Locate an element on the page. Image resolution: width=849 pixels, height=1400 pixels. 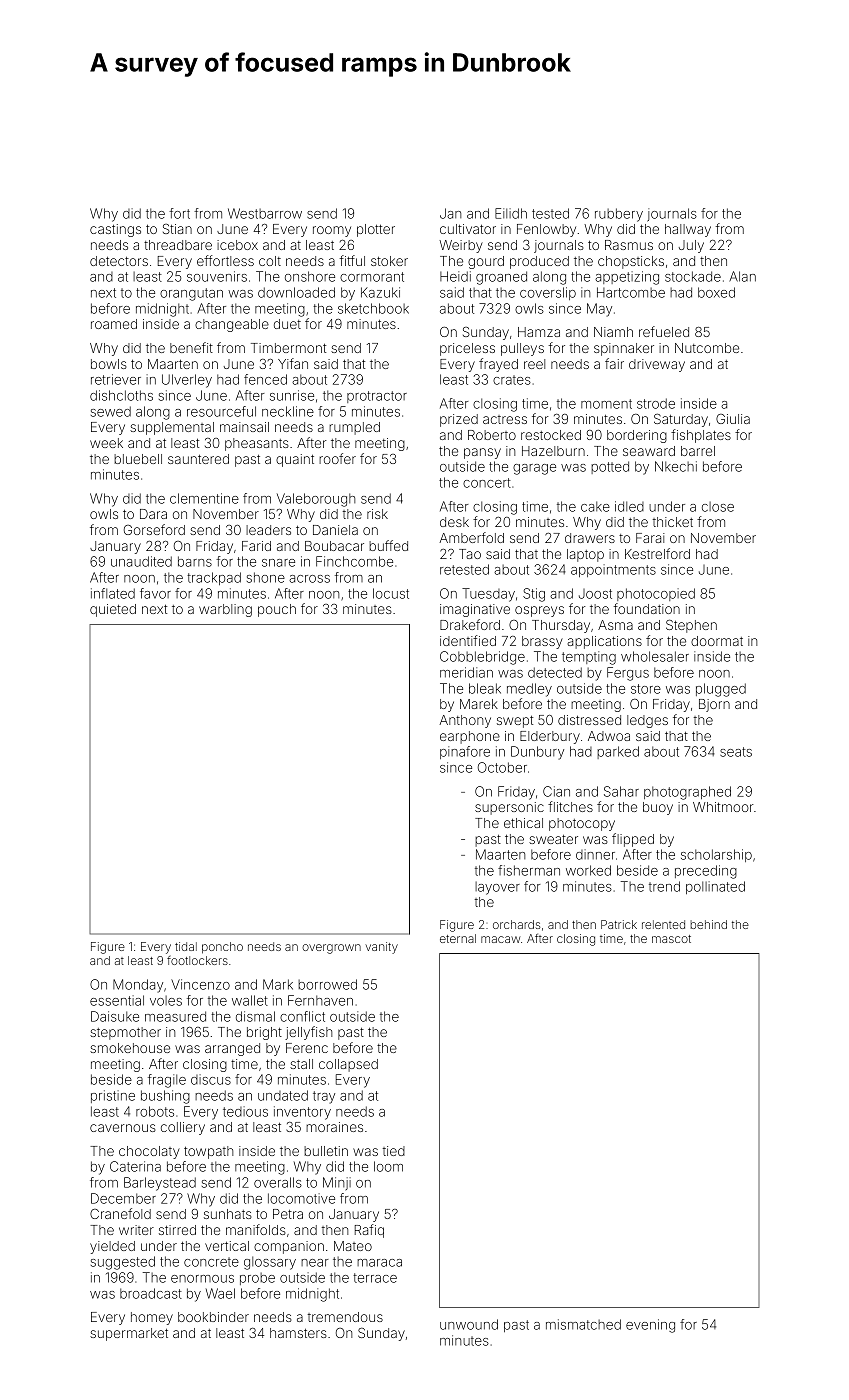
quieted is located at coordinates (113, 610).
